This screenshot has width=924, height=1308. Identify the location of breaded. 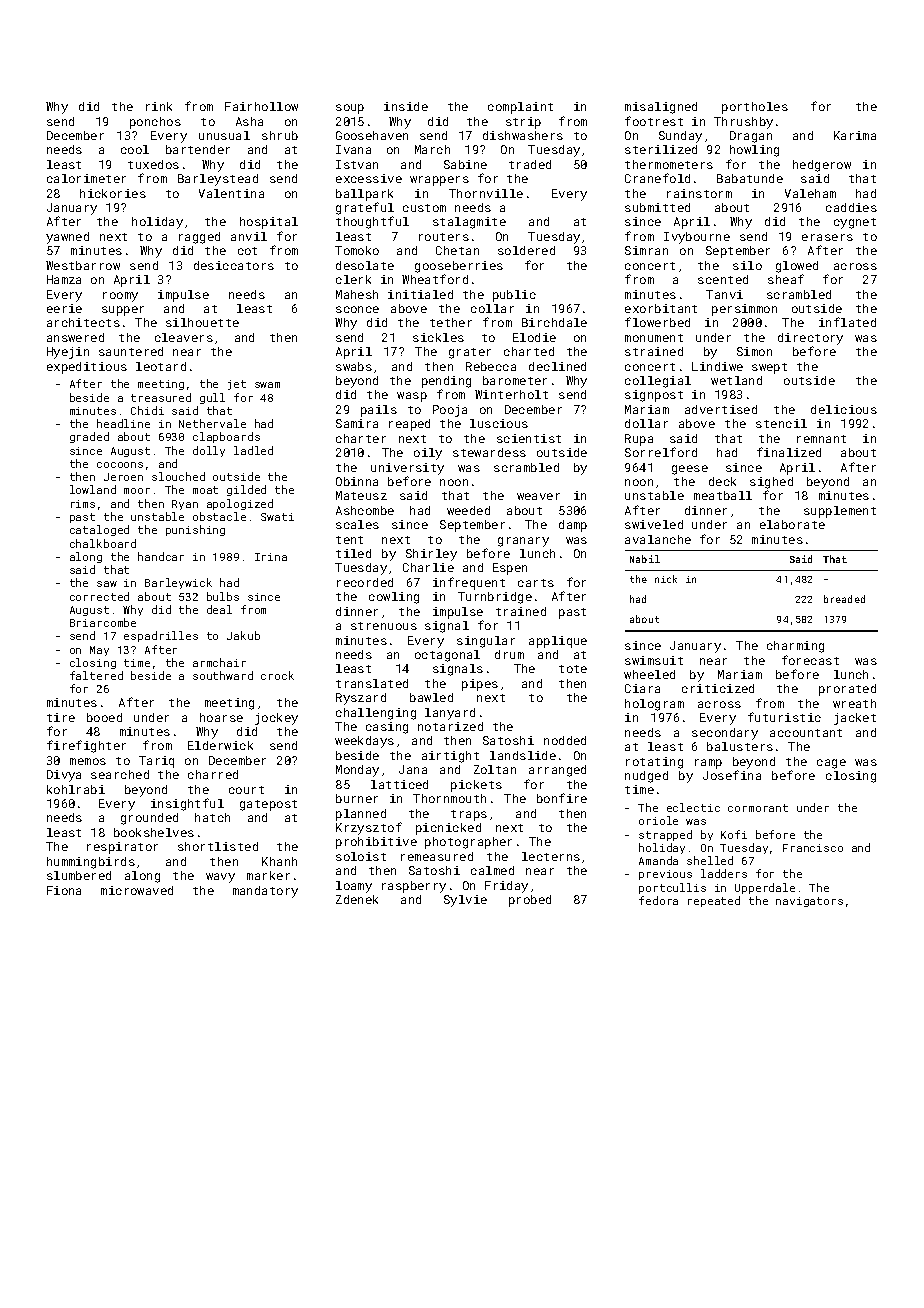
(844, 599).
